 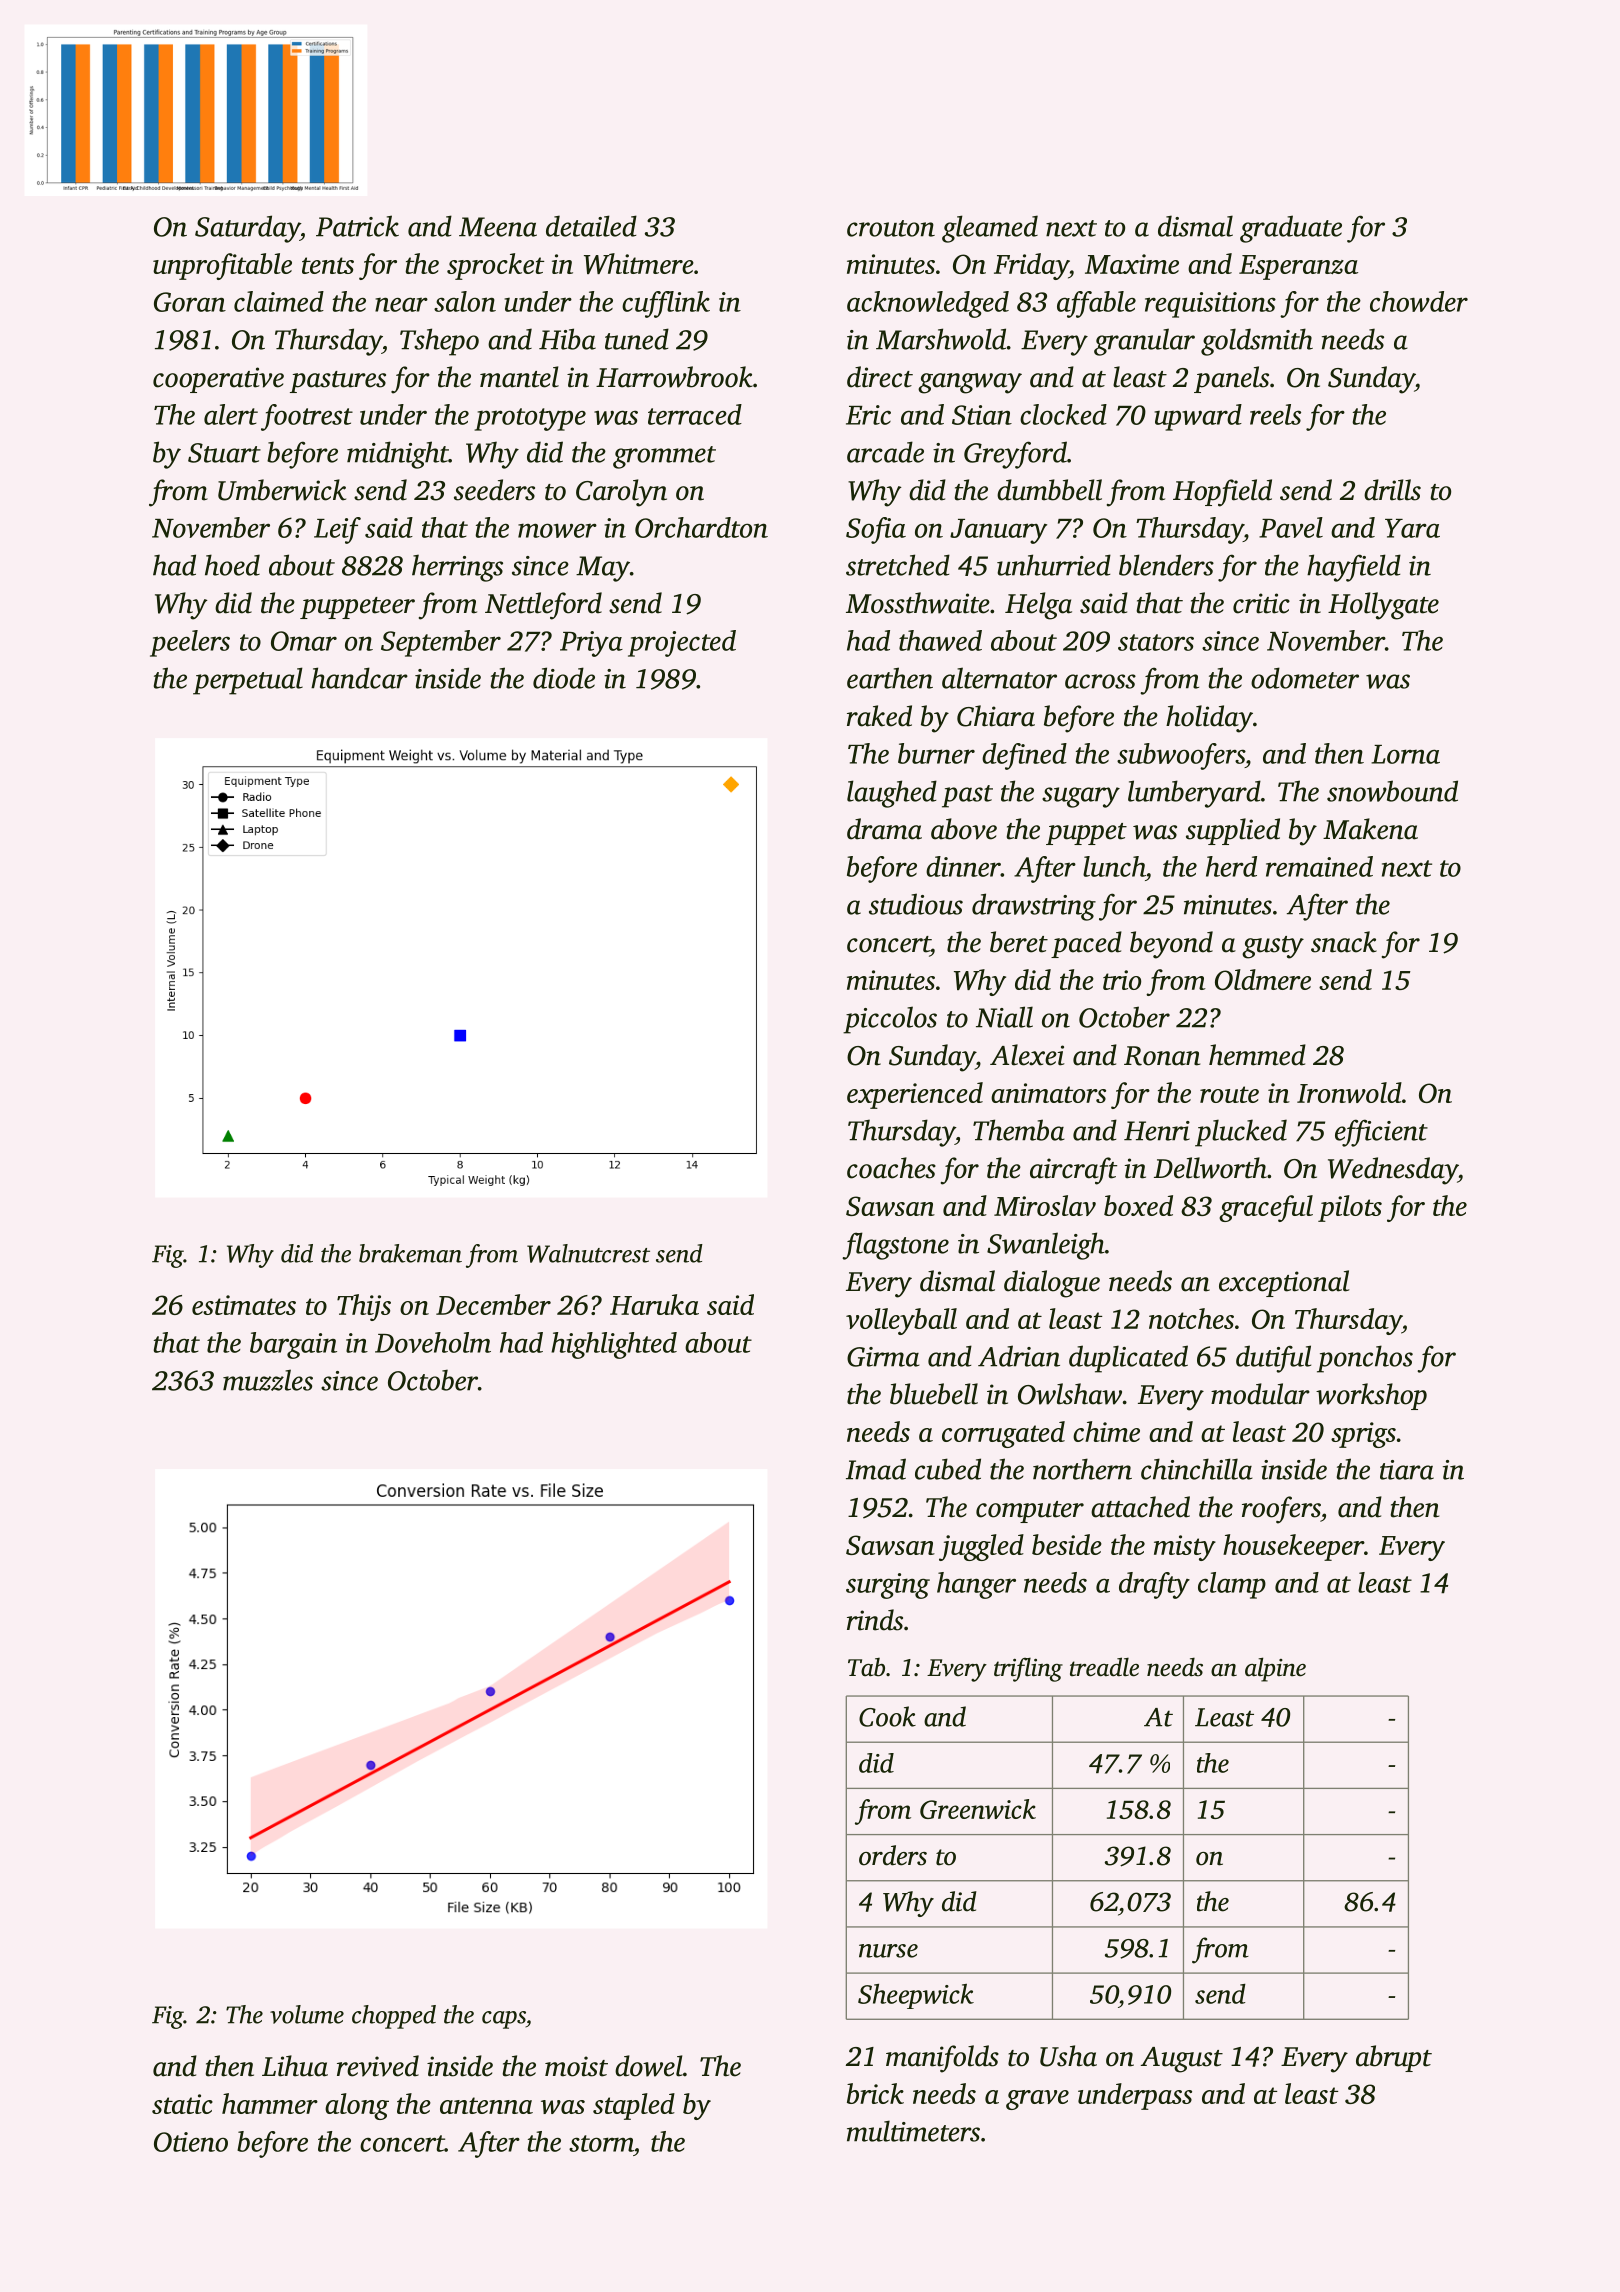 I want to click on claimed, so click(x=279, y=301).
